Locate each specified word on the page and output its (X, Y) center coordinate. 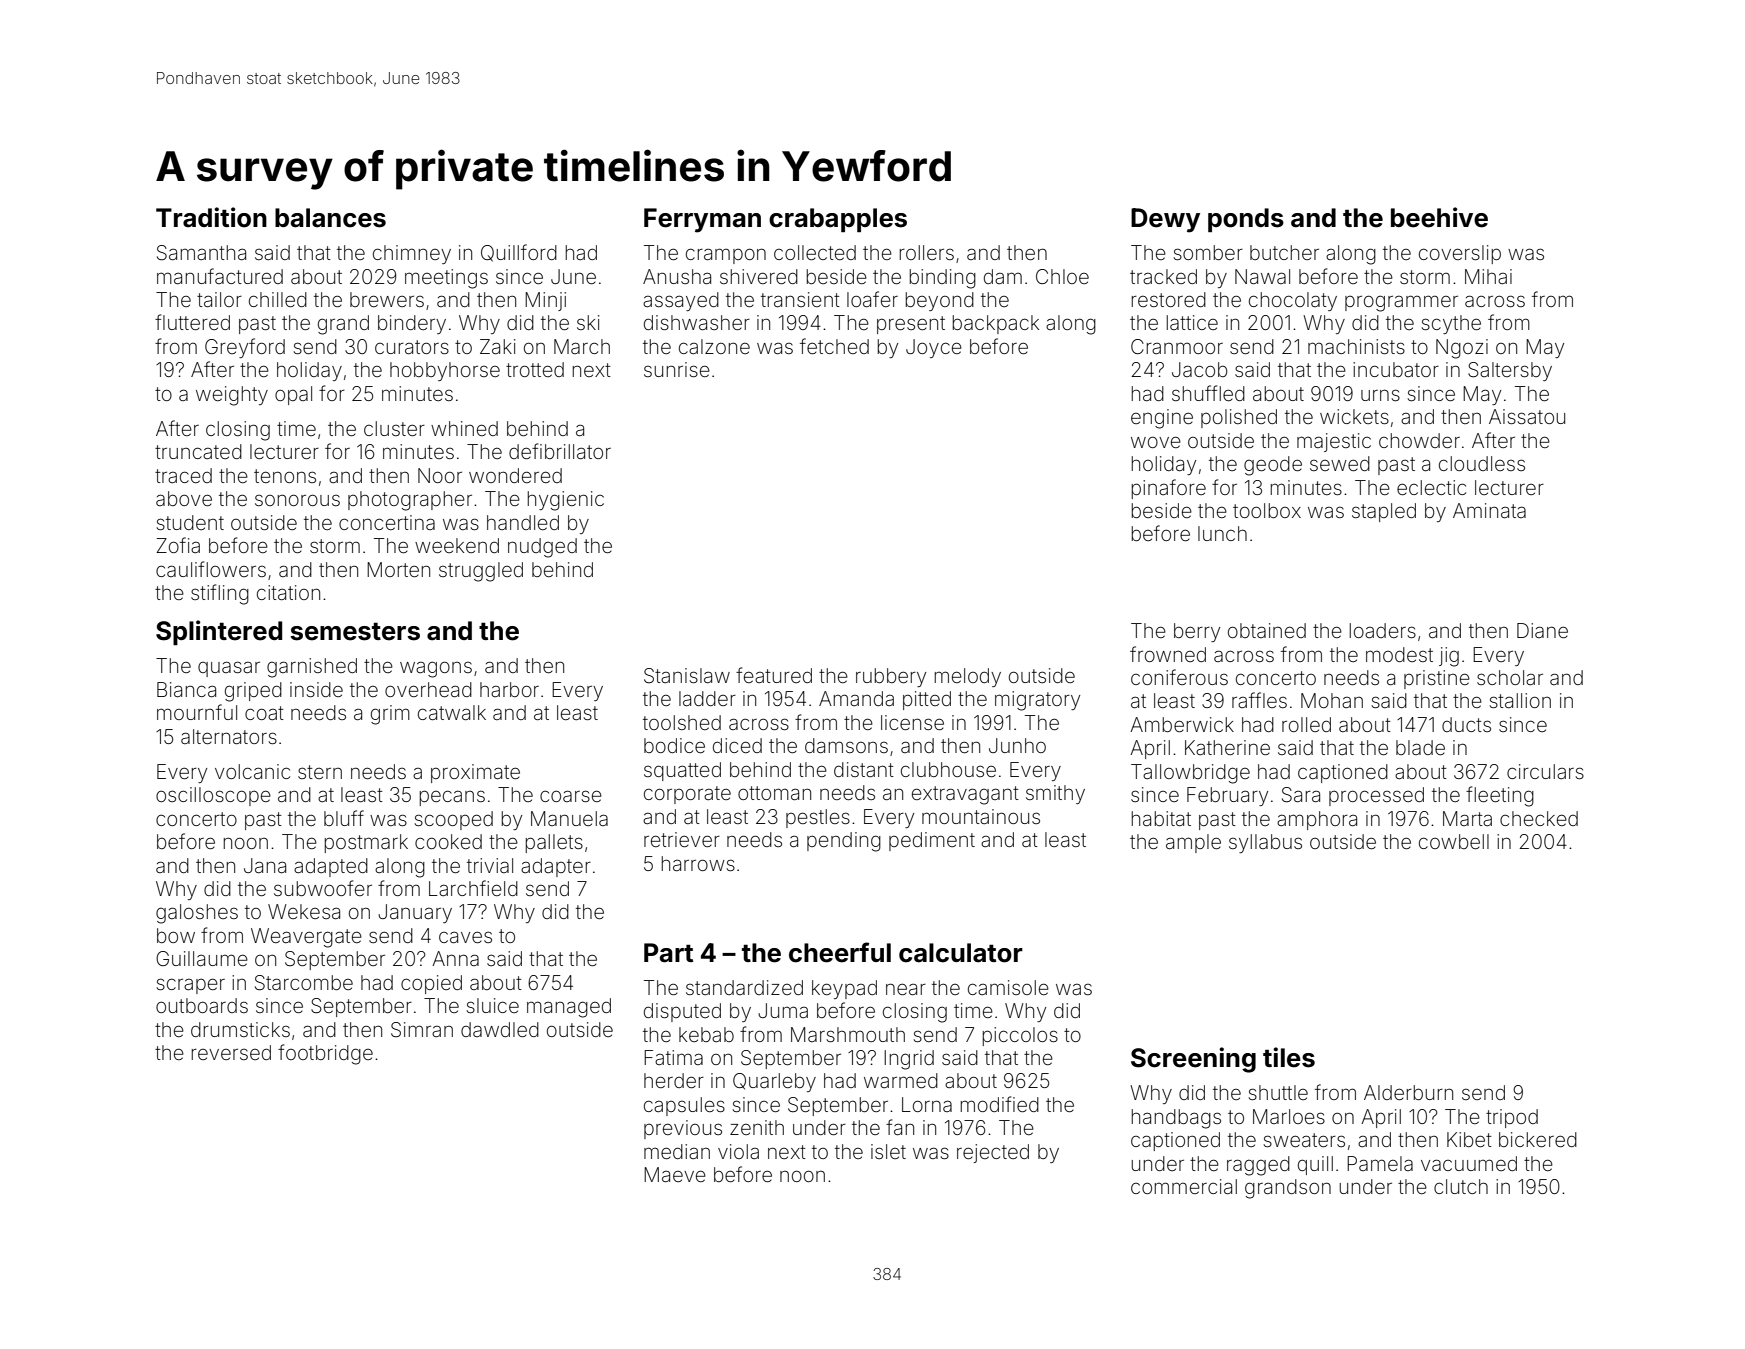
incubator (1396, 369)
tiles (1289, 1057)
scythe (1451, 324)
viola (738, 1151)
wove (1156, 442)
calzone (714, 346)
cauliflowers (211, 569)
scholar (1510, 677)
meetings (446, 279)
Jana (265, 865)
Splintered (219, 632)
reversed (231, 1052)
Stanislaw (687, 676)
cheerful (840, 952)
